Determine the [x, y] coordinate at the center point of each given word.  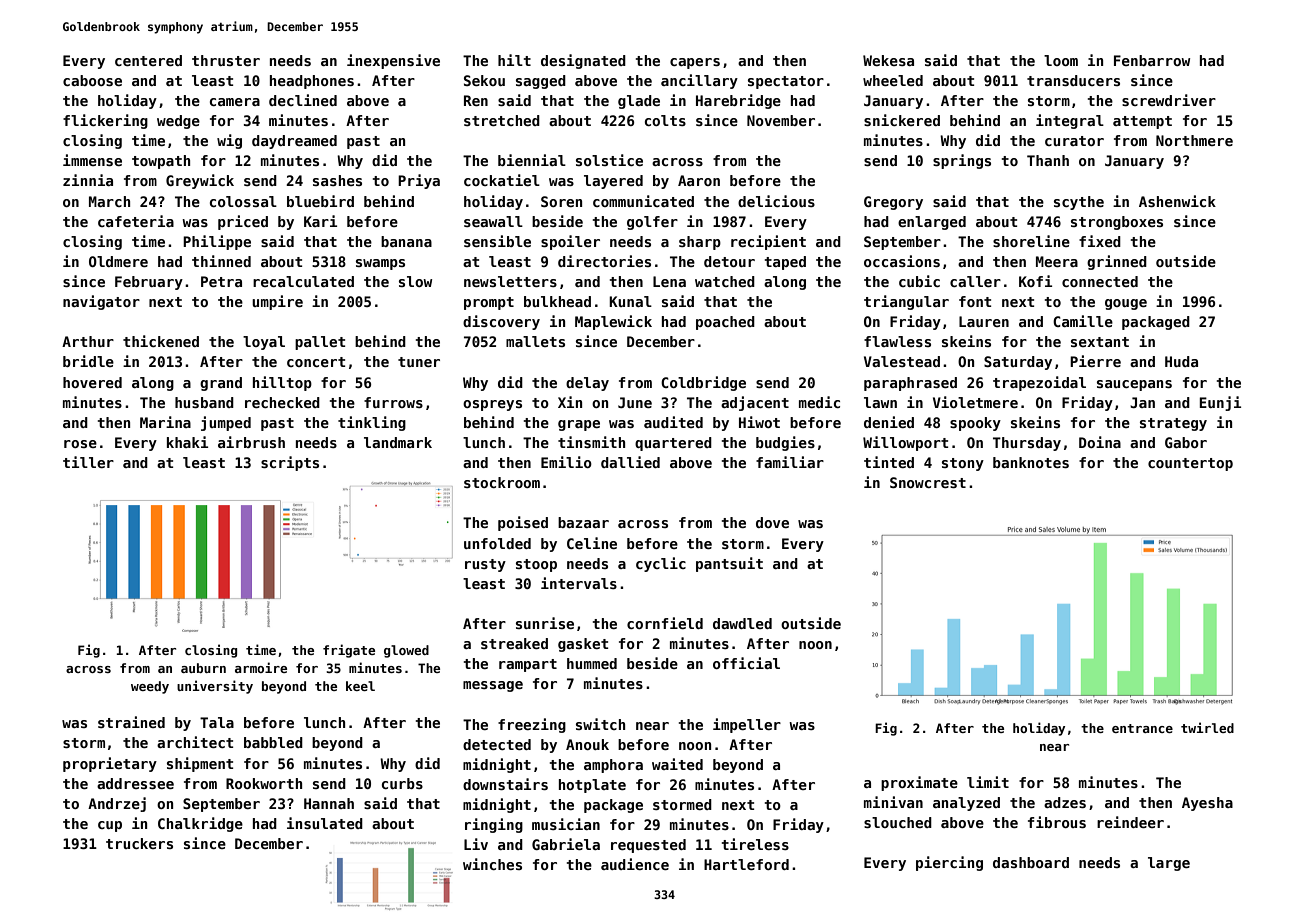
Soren [561, 201]
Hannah [329, 803]
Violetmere [975, 402]
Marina [165, 422]
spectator [786, 82]
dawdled [742, 623]
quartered [673, 444]
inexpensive [393, 61]
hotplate [592, 786]
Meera [1057, 261]
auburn [203, 668]
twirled [1207, 727]
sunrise [545, 623]
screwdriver [1169, 100]
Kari [320, 221]
